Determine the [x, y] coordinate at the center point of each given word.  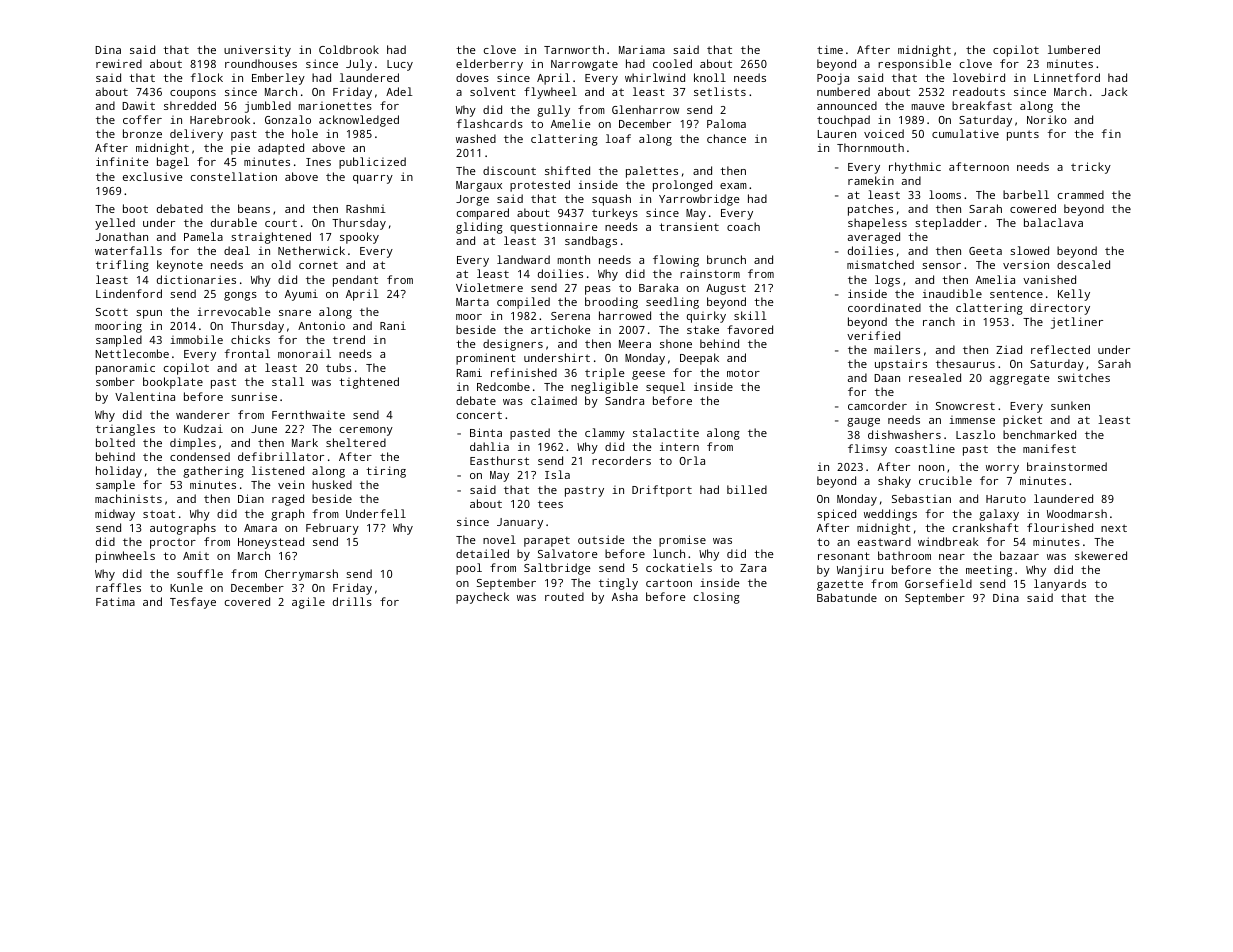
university [257, 51]
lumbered [1074, 49]
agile [308, 603]
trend [349, 339]
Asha [625, 596]
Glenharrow [645, 109]
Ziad [1009, 349]
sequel [665, 388]
